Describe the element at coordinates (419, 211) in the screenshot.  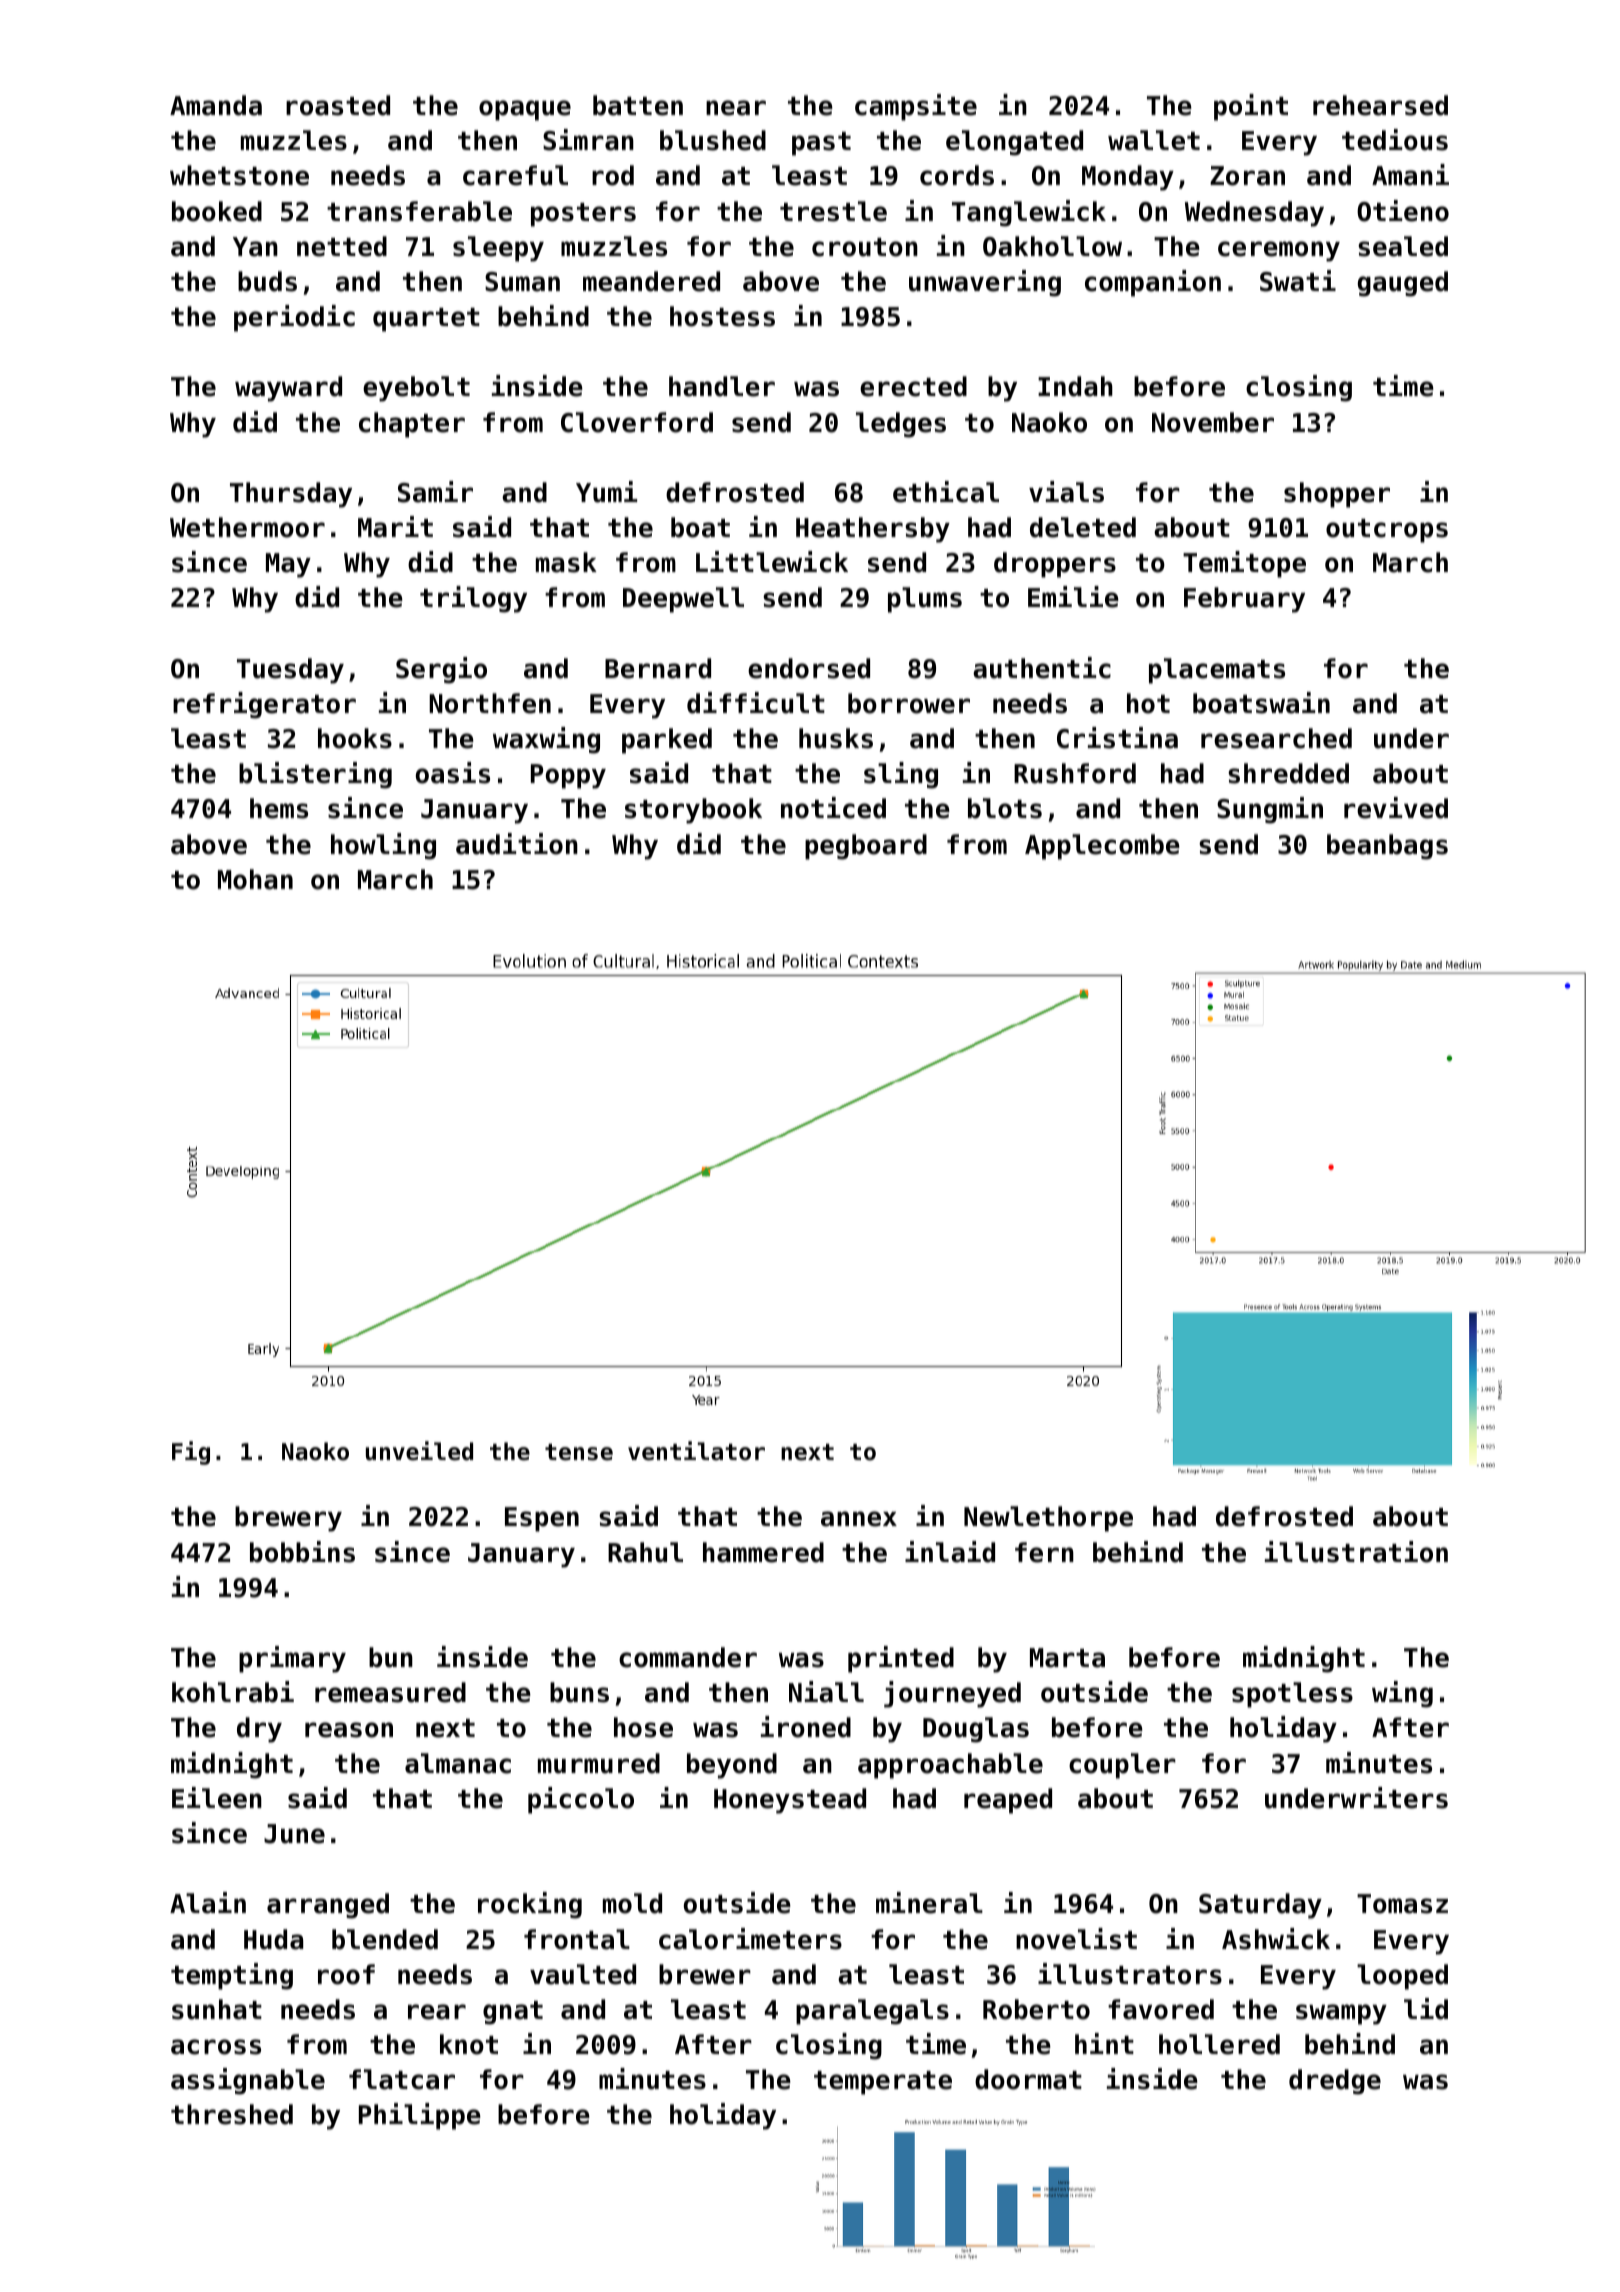
I see `transferable` at that location.
